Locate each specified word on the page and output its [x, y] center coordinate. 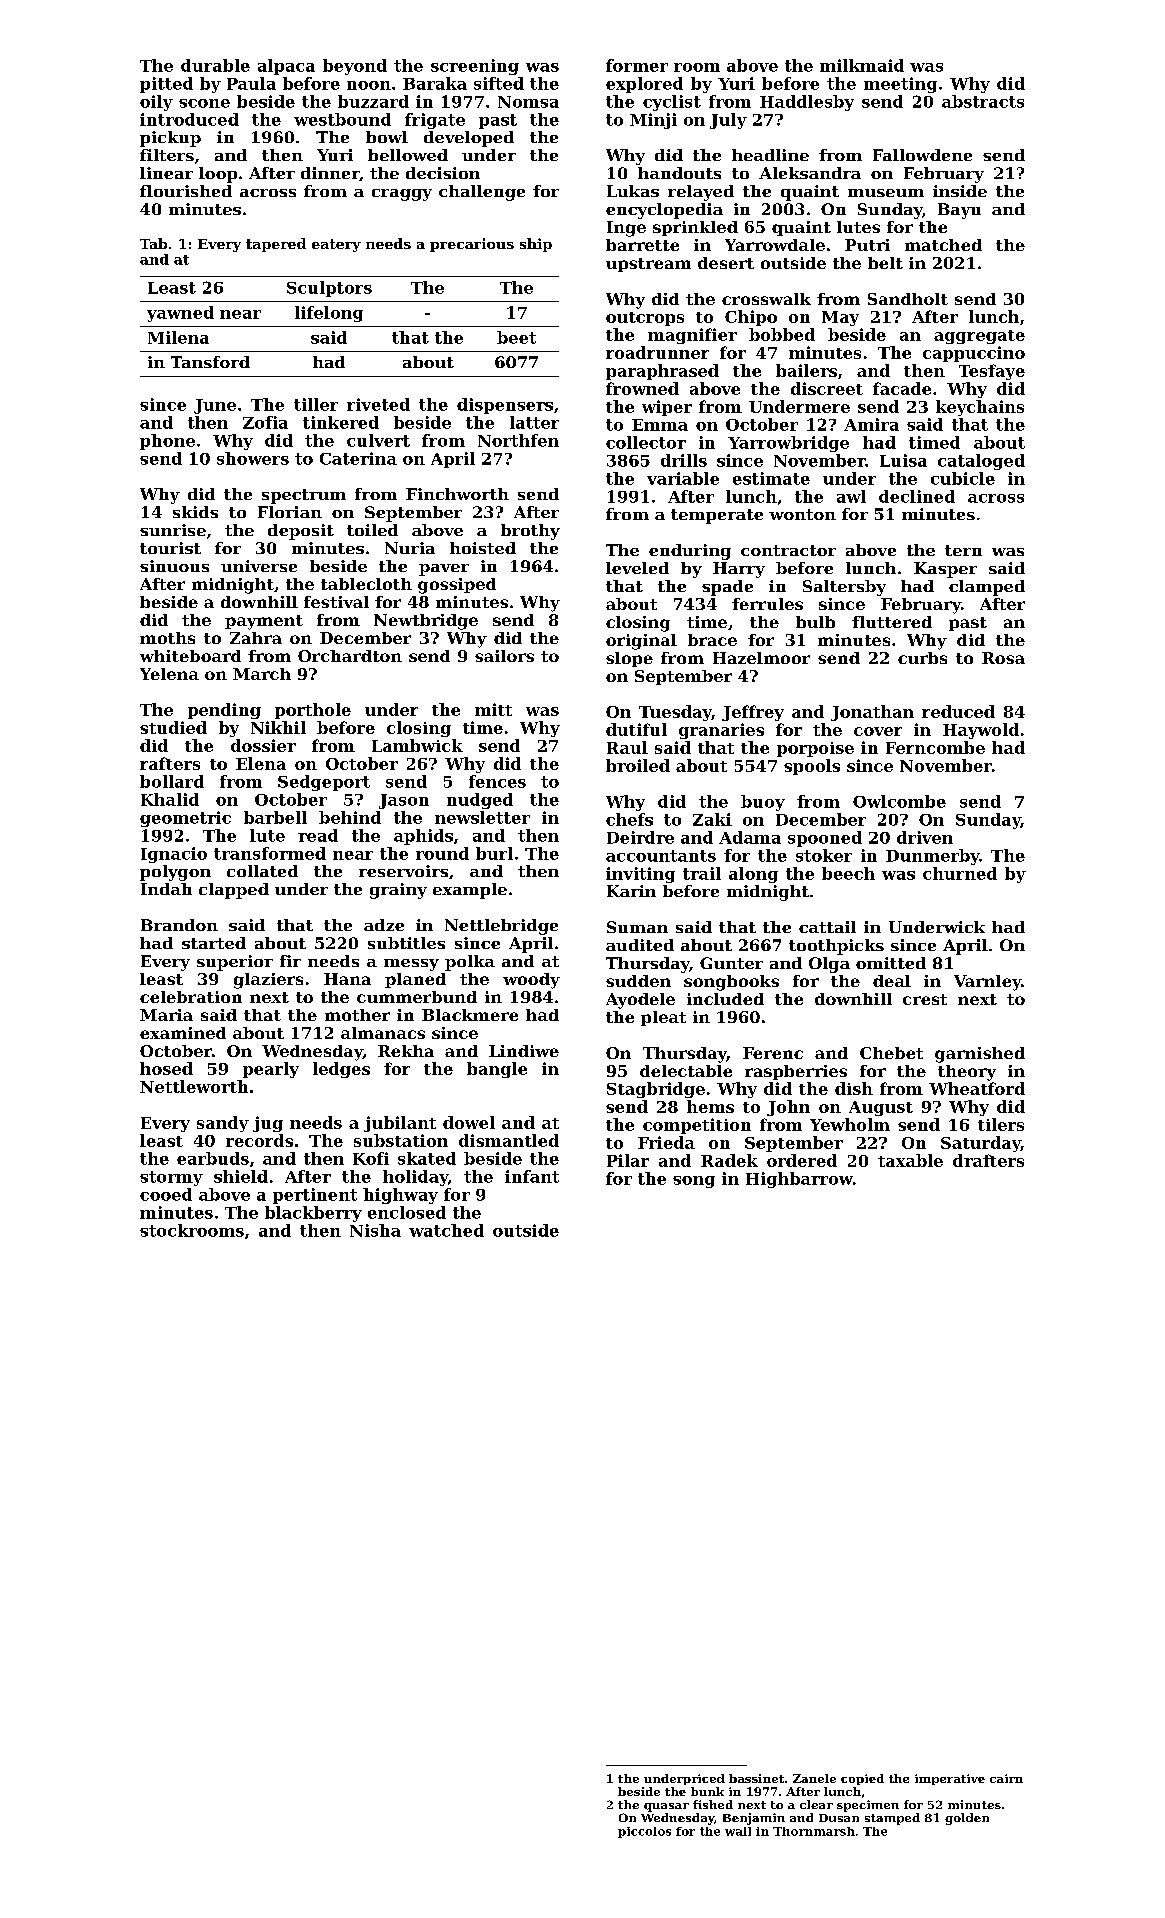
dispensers [505, 406]
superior [235, 963]
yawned [180, 314]
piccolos [644, 1832]
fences [497, 781]
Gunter [731, 963]
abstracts [983, 101]
